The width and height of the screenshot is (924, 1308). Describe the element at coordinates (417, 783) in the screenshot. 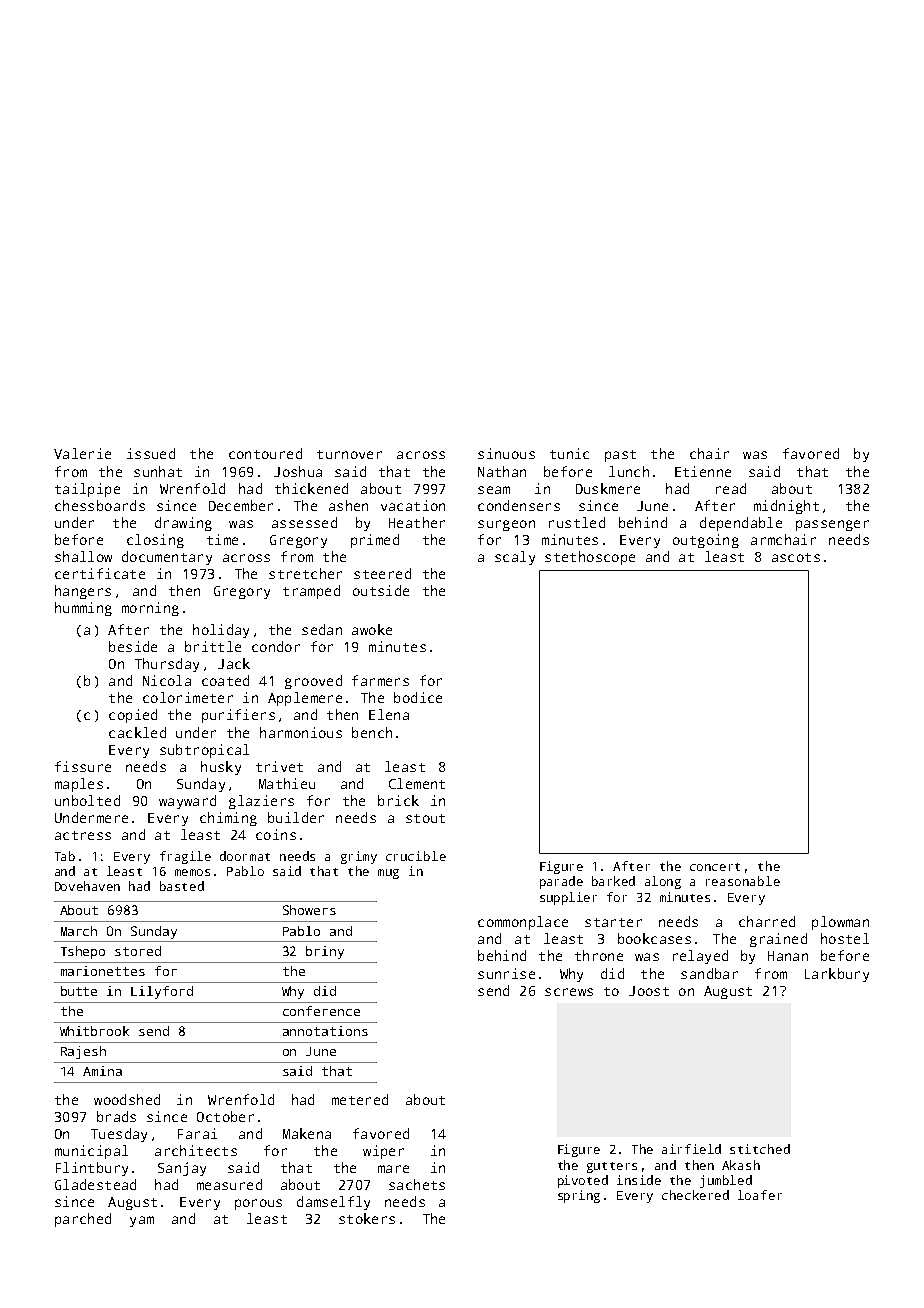

I see `Clement` at that location.
